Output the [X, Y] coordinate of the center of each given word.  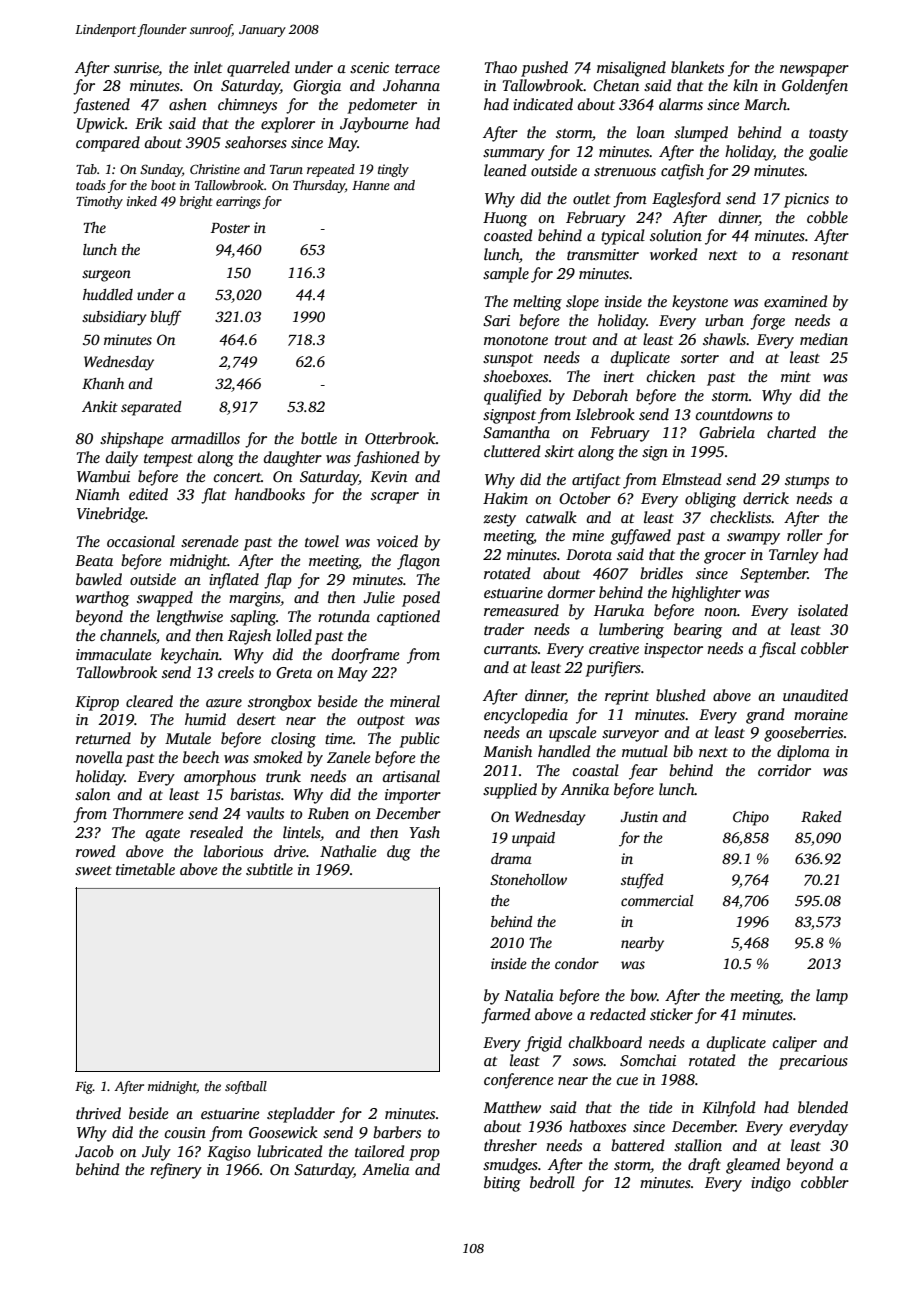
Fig [84, 1087]
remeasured [521, 610]
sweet [93, 870]
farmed [505, 1016]
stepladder [301, 1115]
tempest [168, 460]
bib [683, 751]
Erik [148, 123]
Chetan [616, 85]
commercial [657, 900]
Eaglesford [686, 200]
